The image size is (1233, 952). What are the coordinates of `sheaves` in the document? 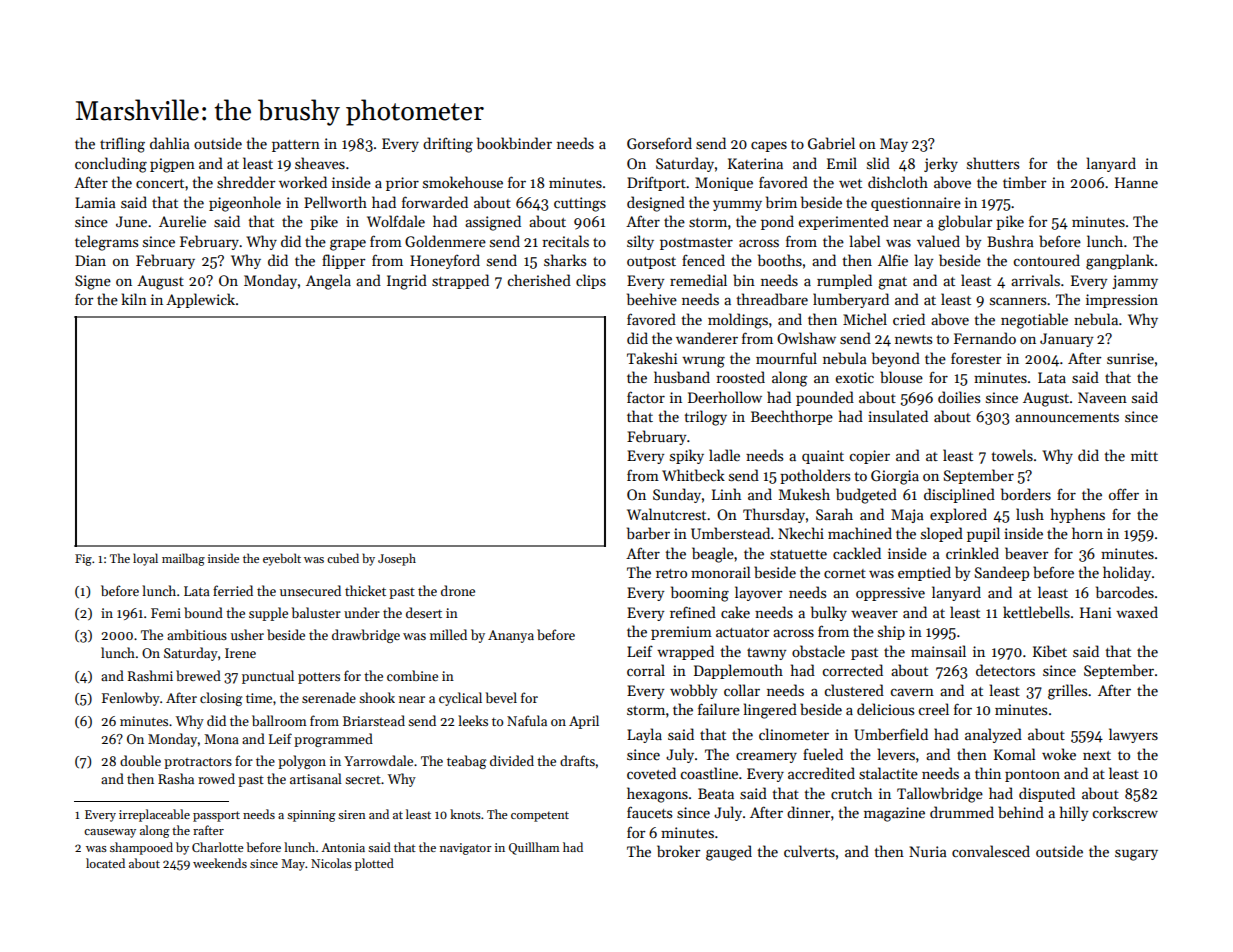 It's located at (320, 163).
